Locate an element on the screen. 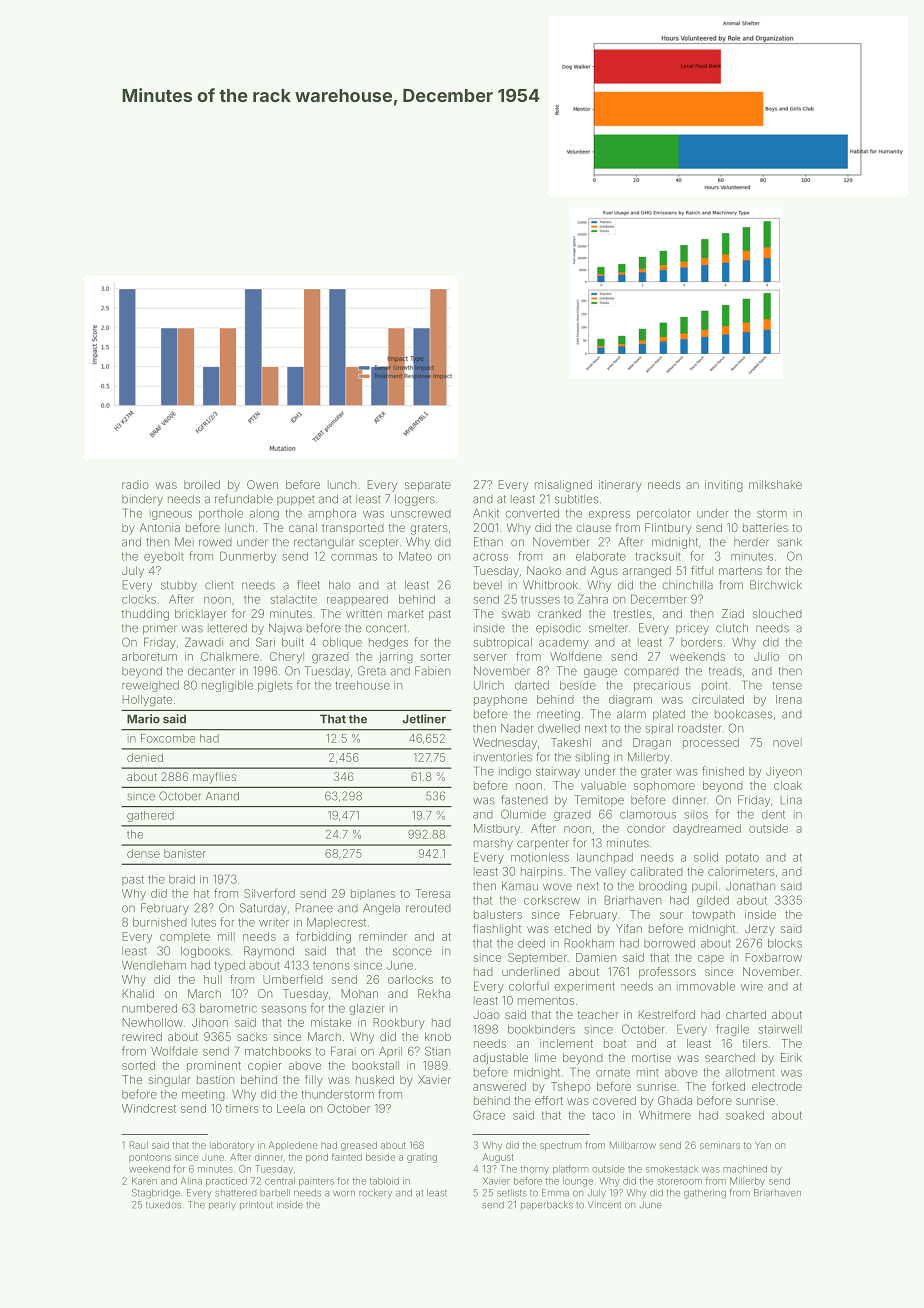 This screenshot has height=1308, width=924. pontoons is located at coordinates (150, 1158).
